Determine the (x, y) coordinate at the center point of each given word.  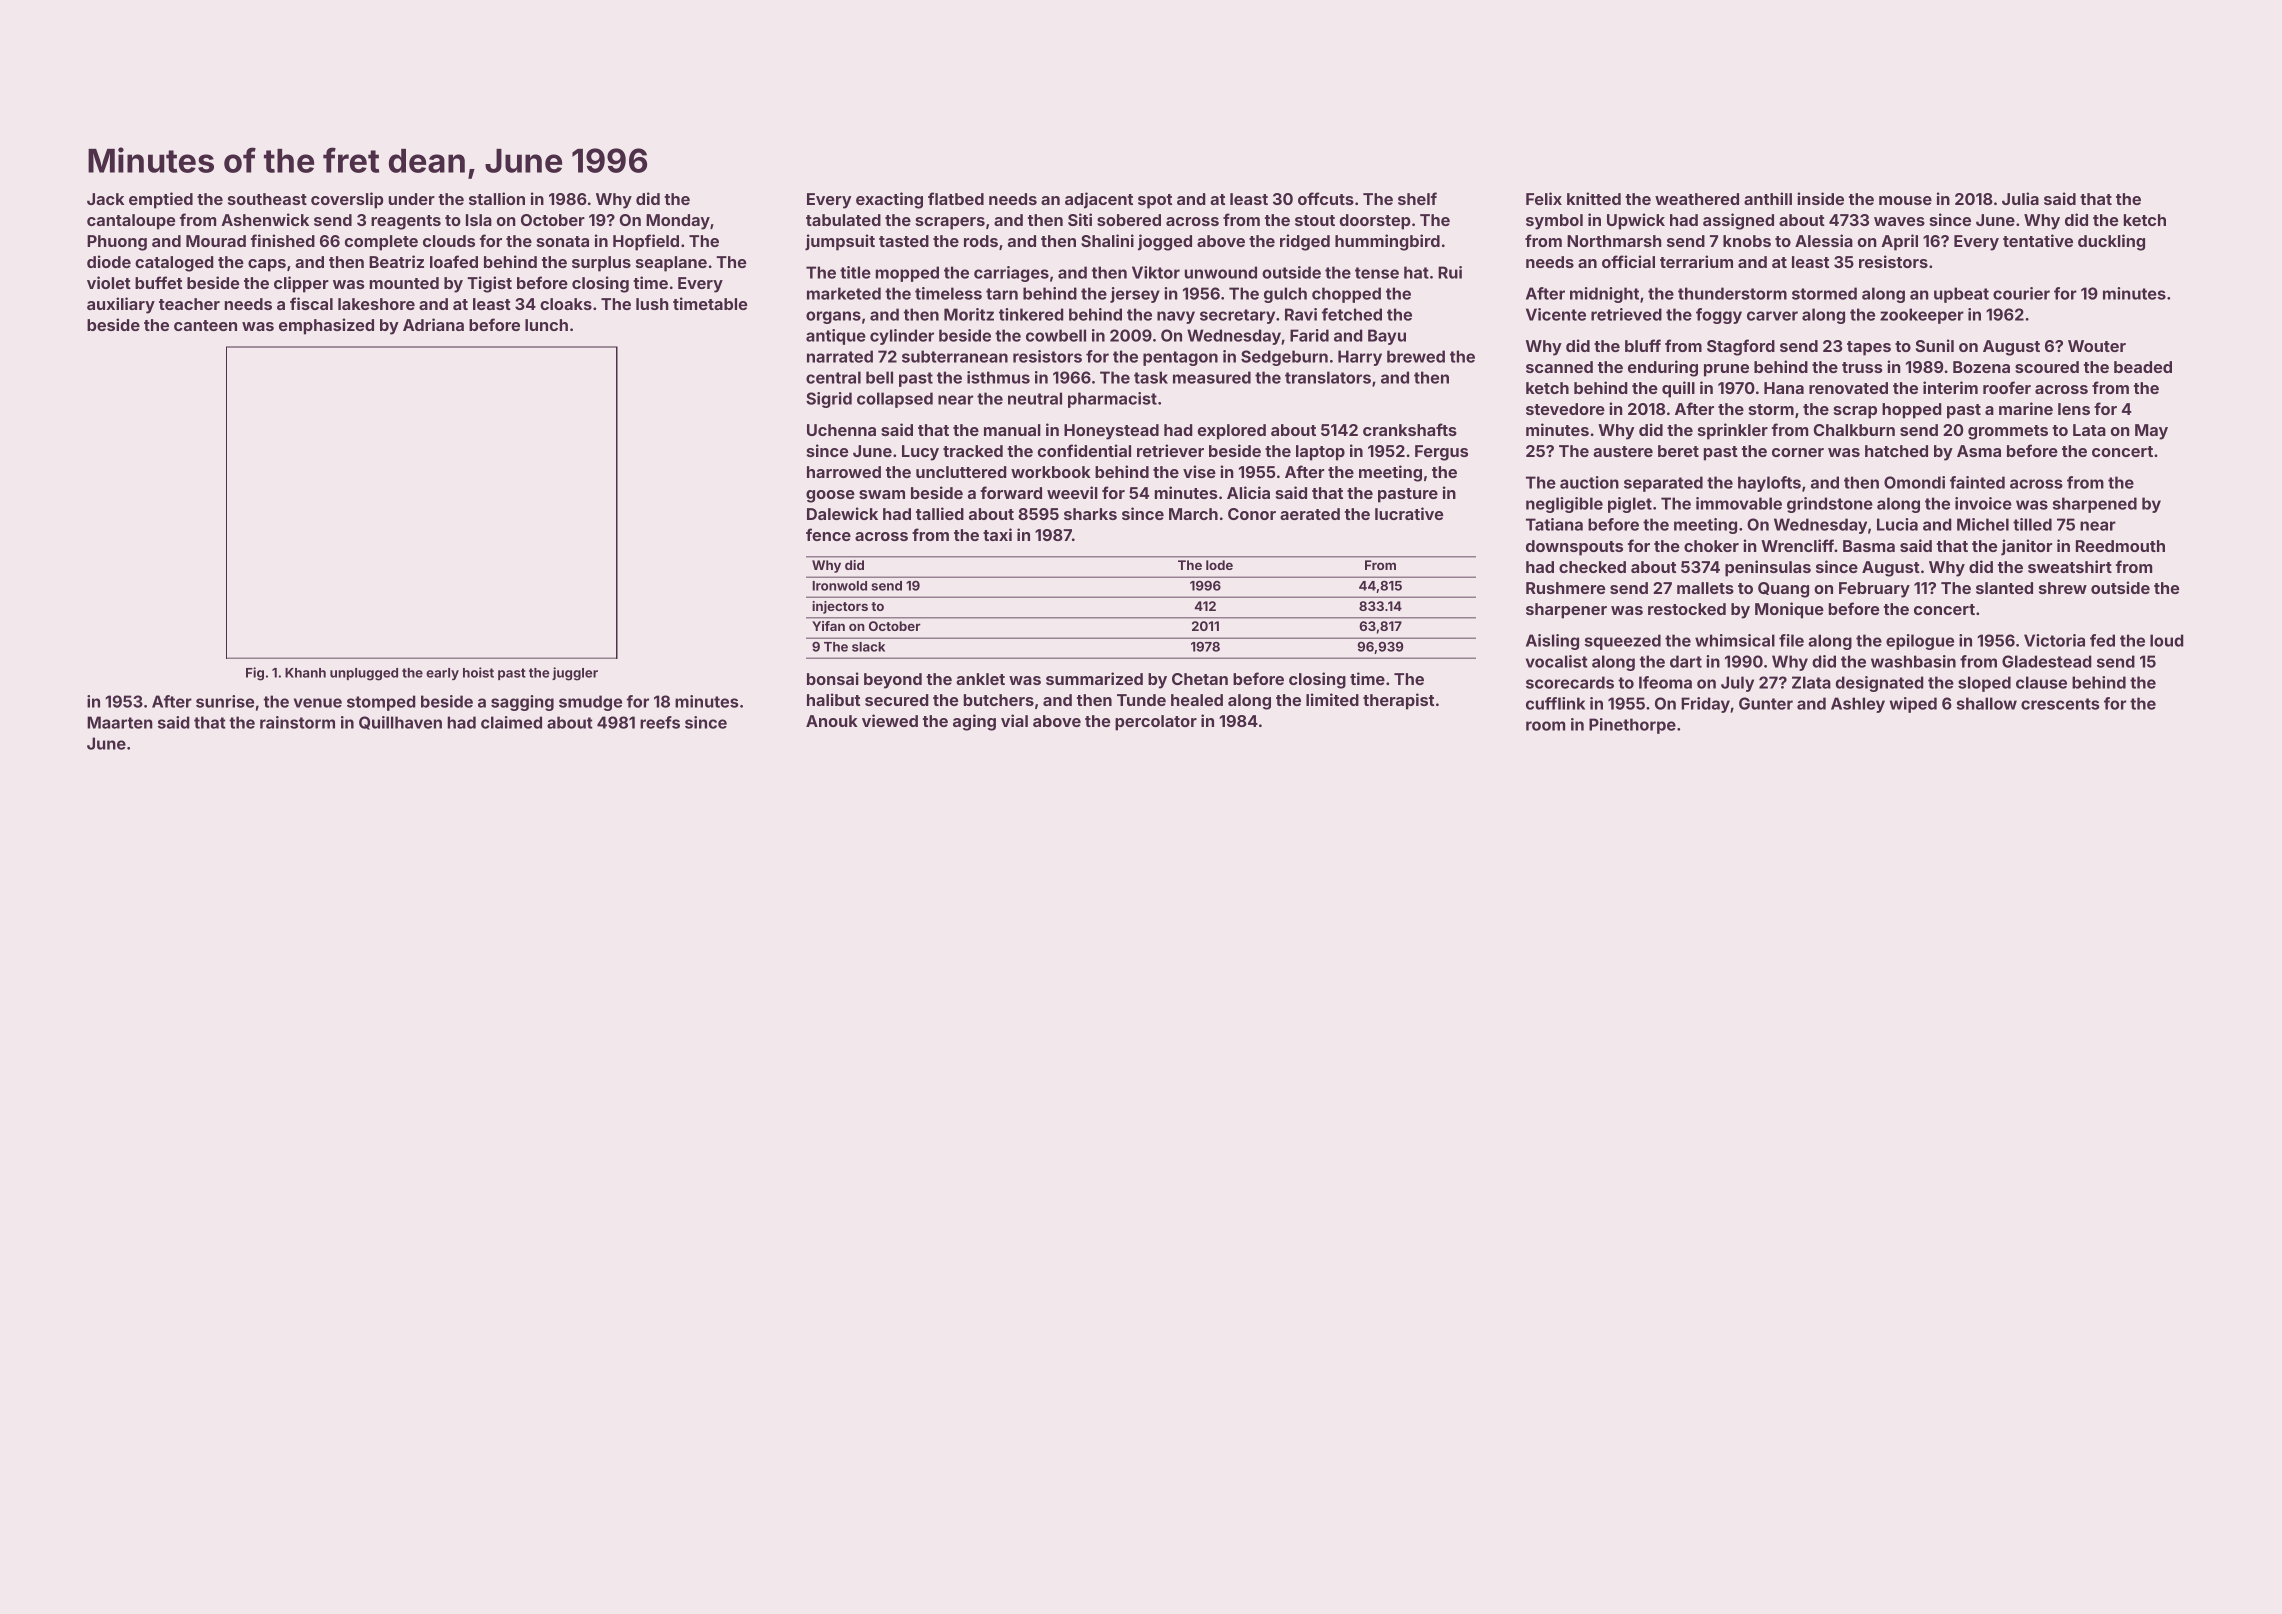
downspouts (1574, 548)
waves (1899, 221)
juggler (575, 674)
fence (828, 534)
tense (1377, 273)
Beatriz (396, 261)
